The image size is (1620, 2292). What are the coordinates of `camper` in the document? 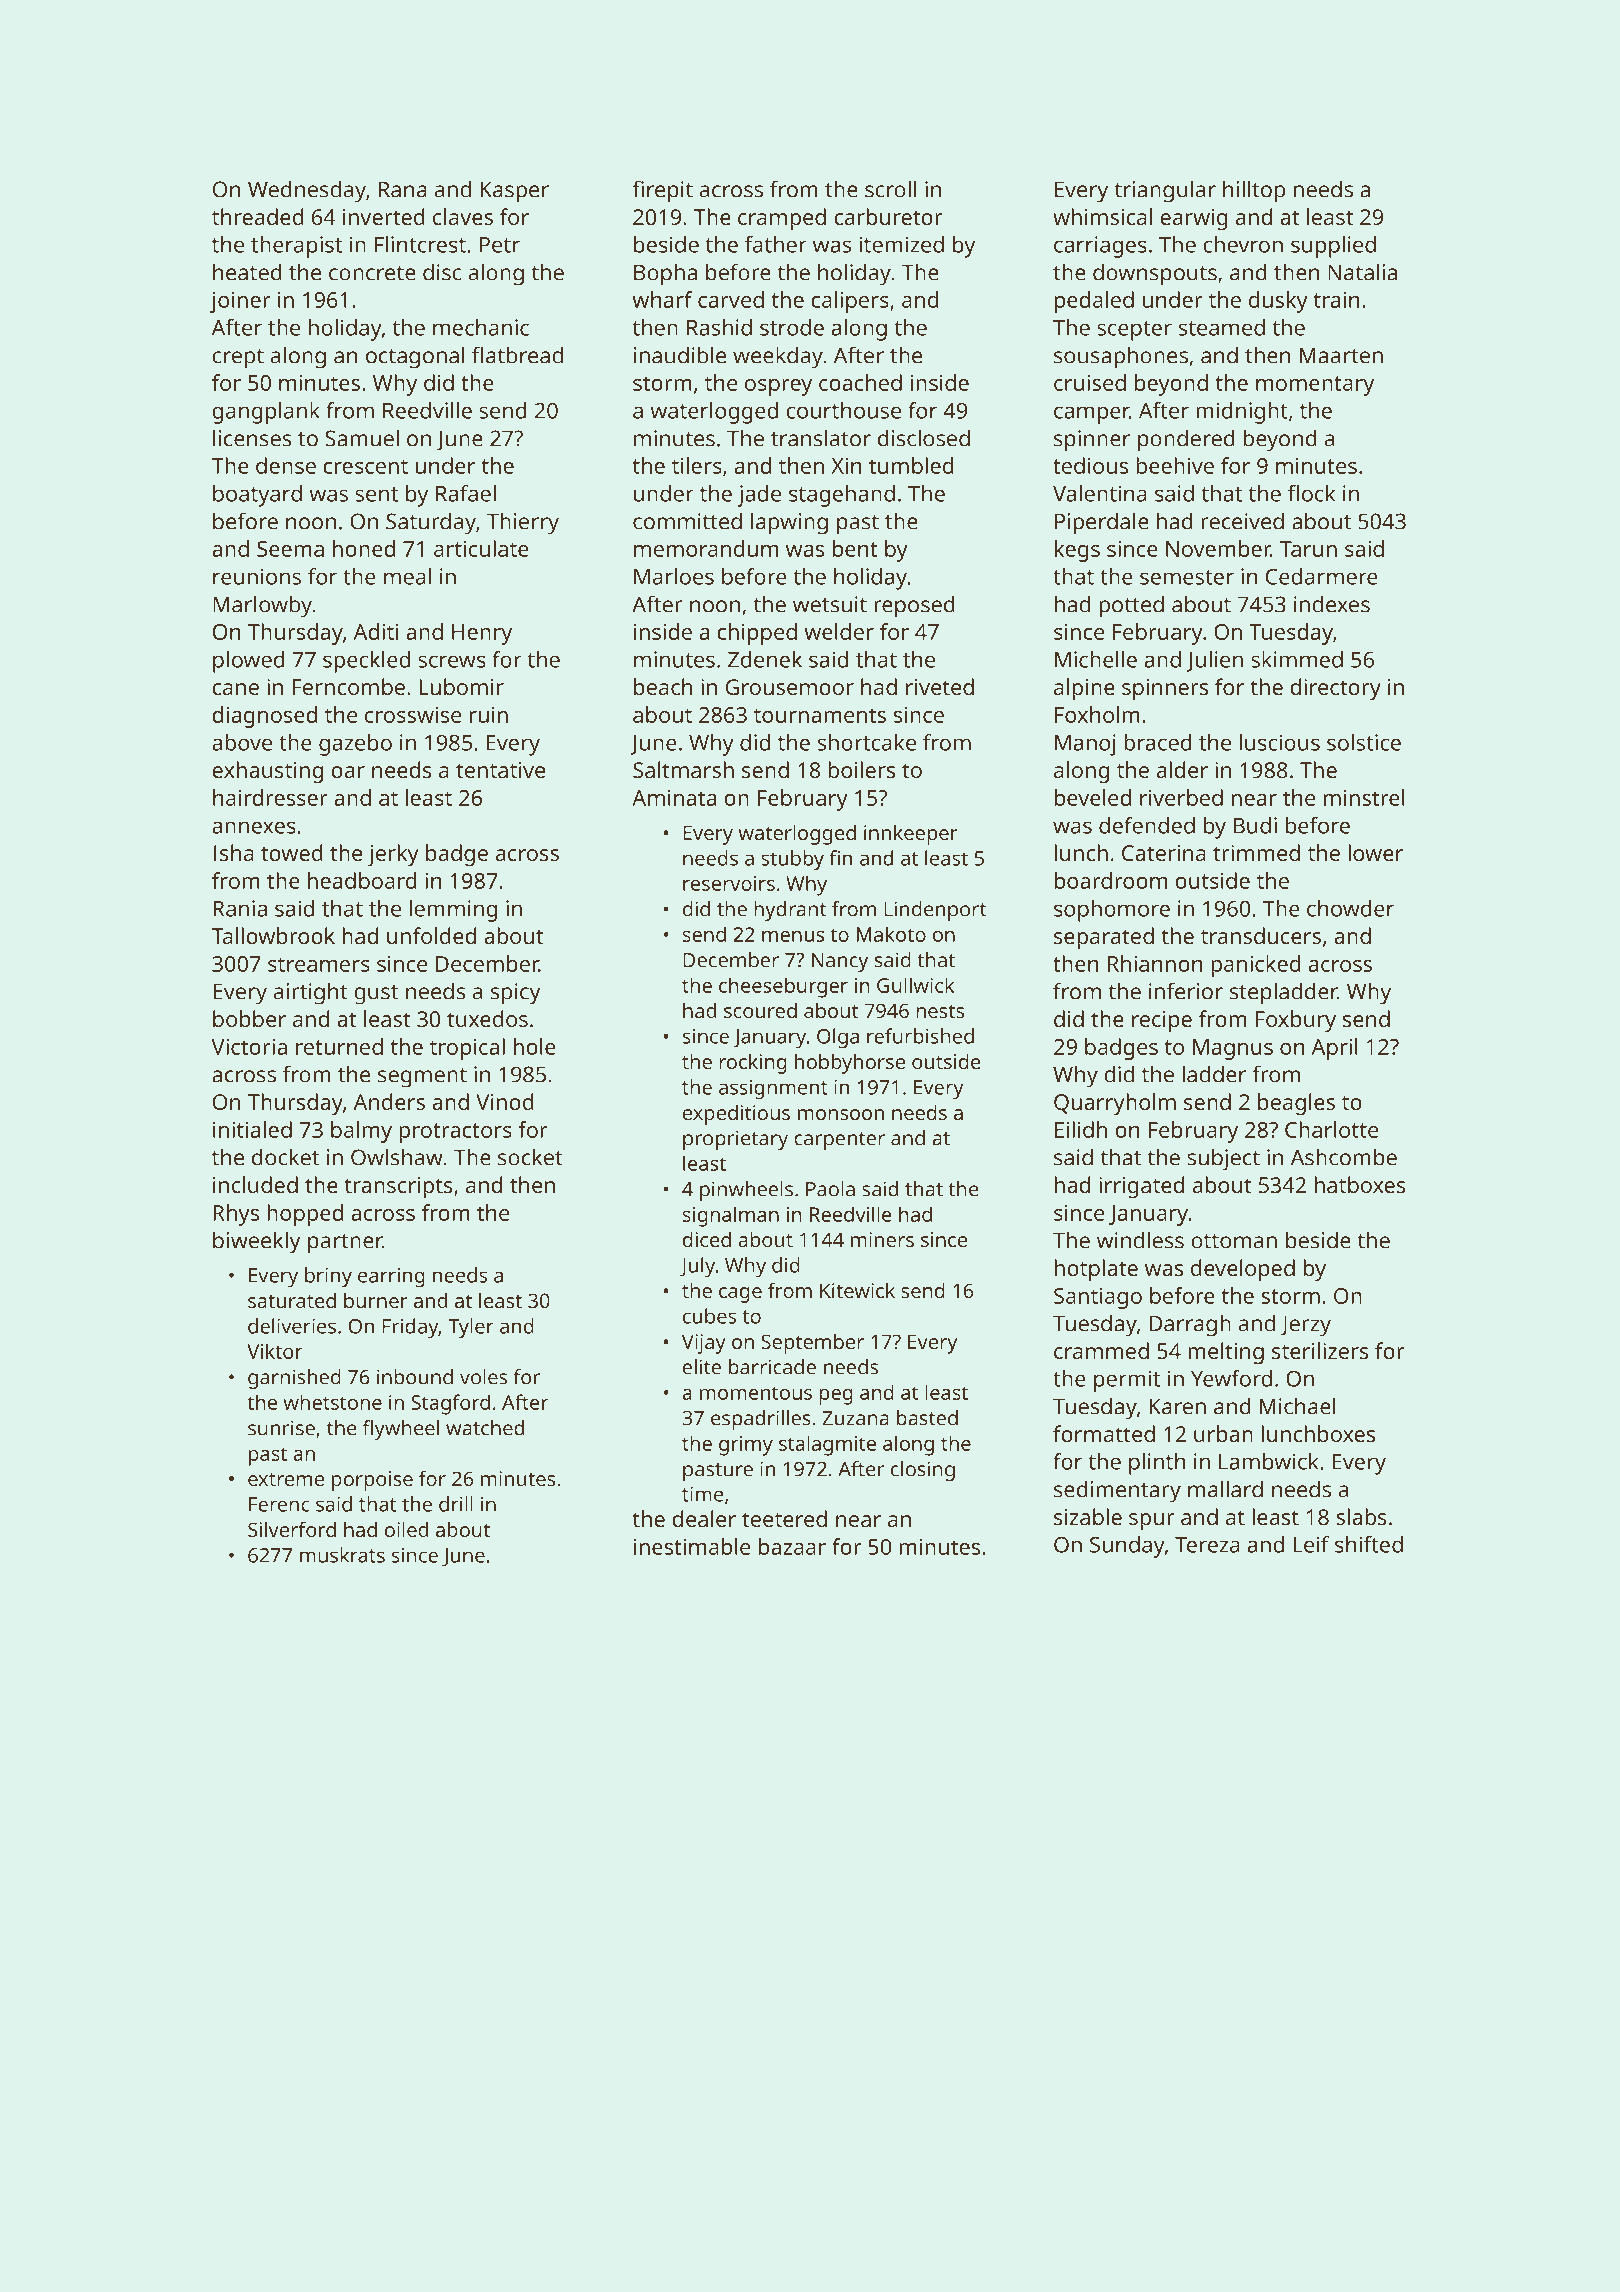 It's located at (1092, 415).
